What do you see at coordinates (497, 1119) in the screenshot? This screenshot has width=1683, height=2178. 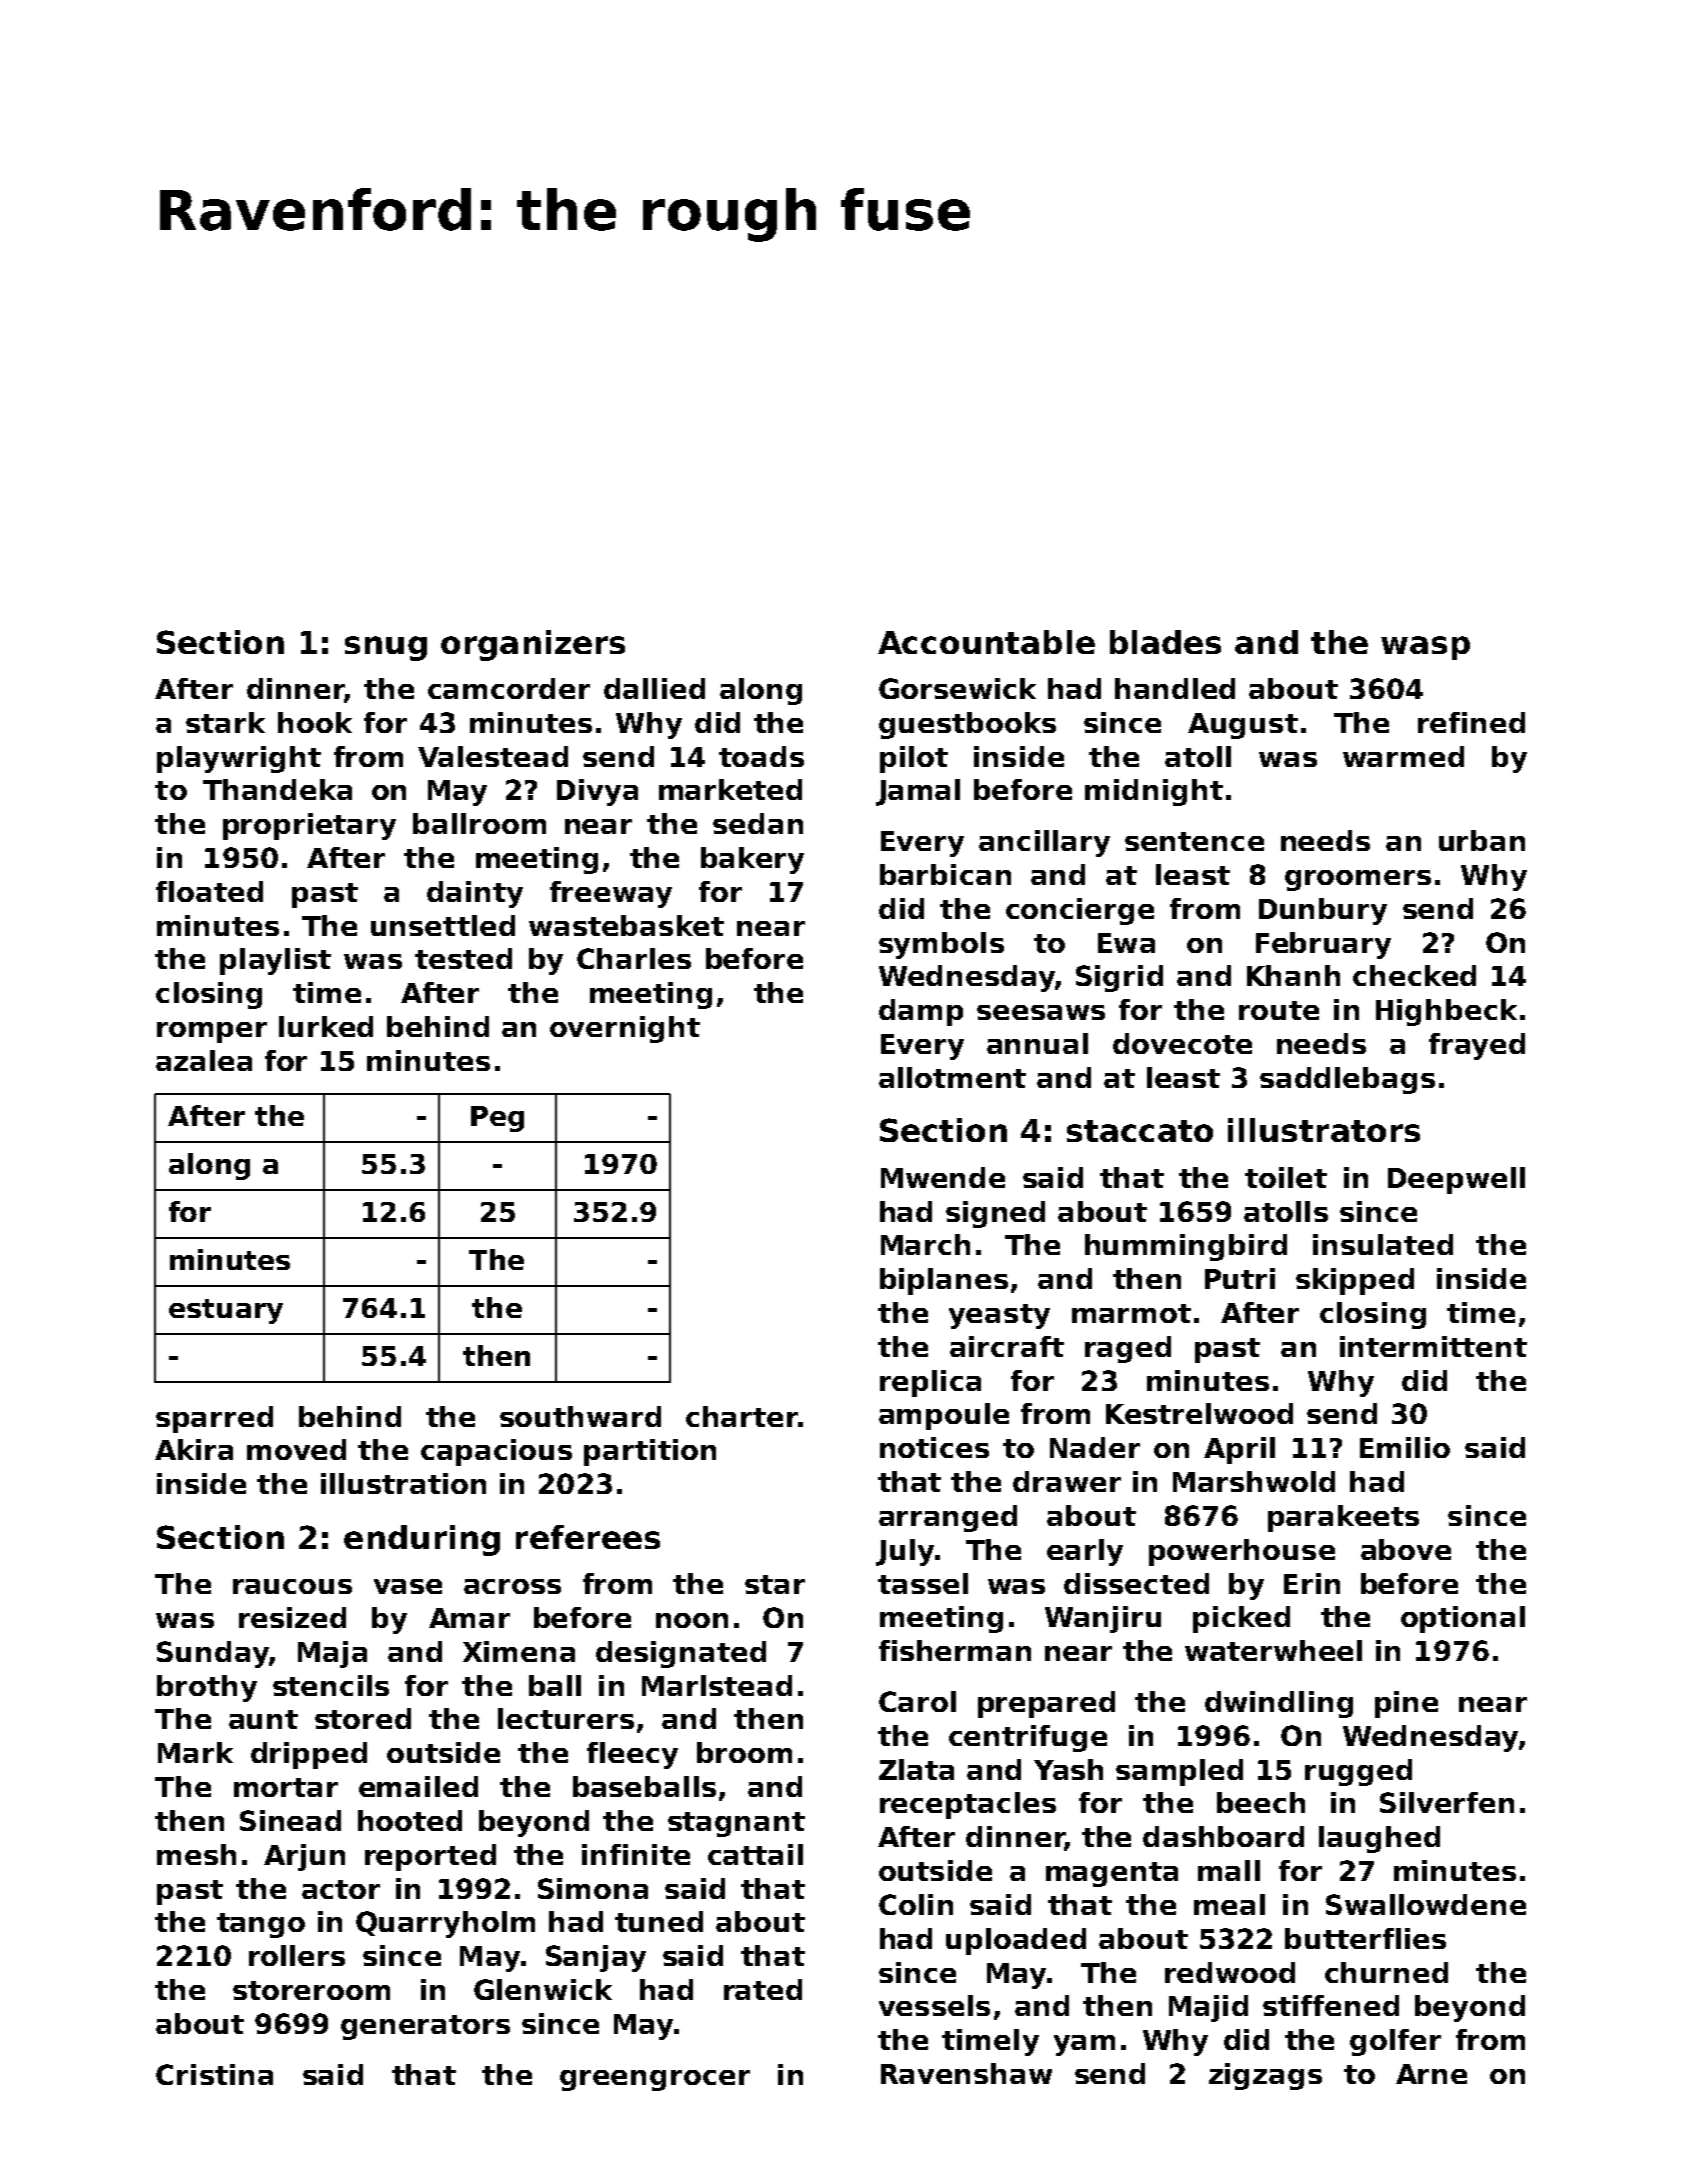 I see `Peg` at bounding box center [497, 1119].
